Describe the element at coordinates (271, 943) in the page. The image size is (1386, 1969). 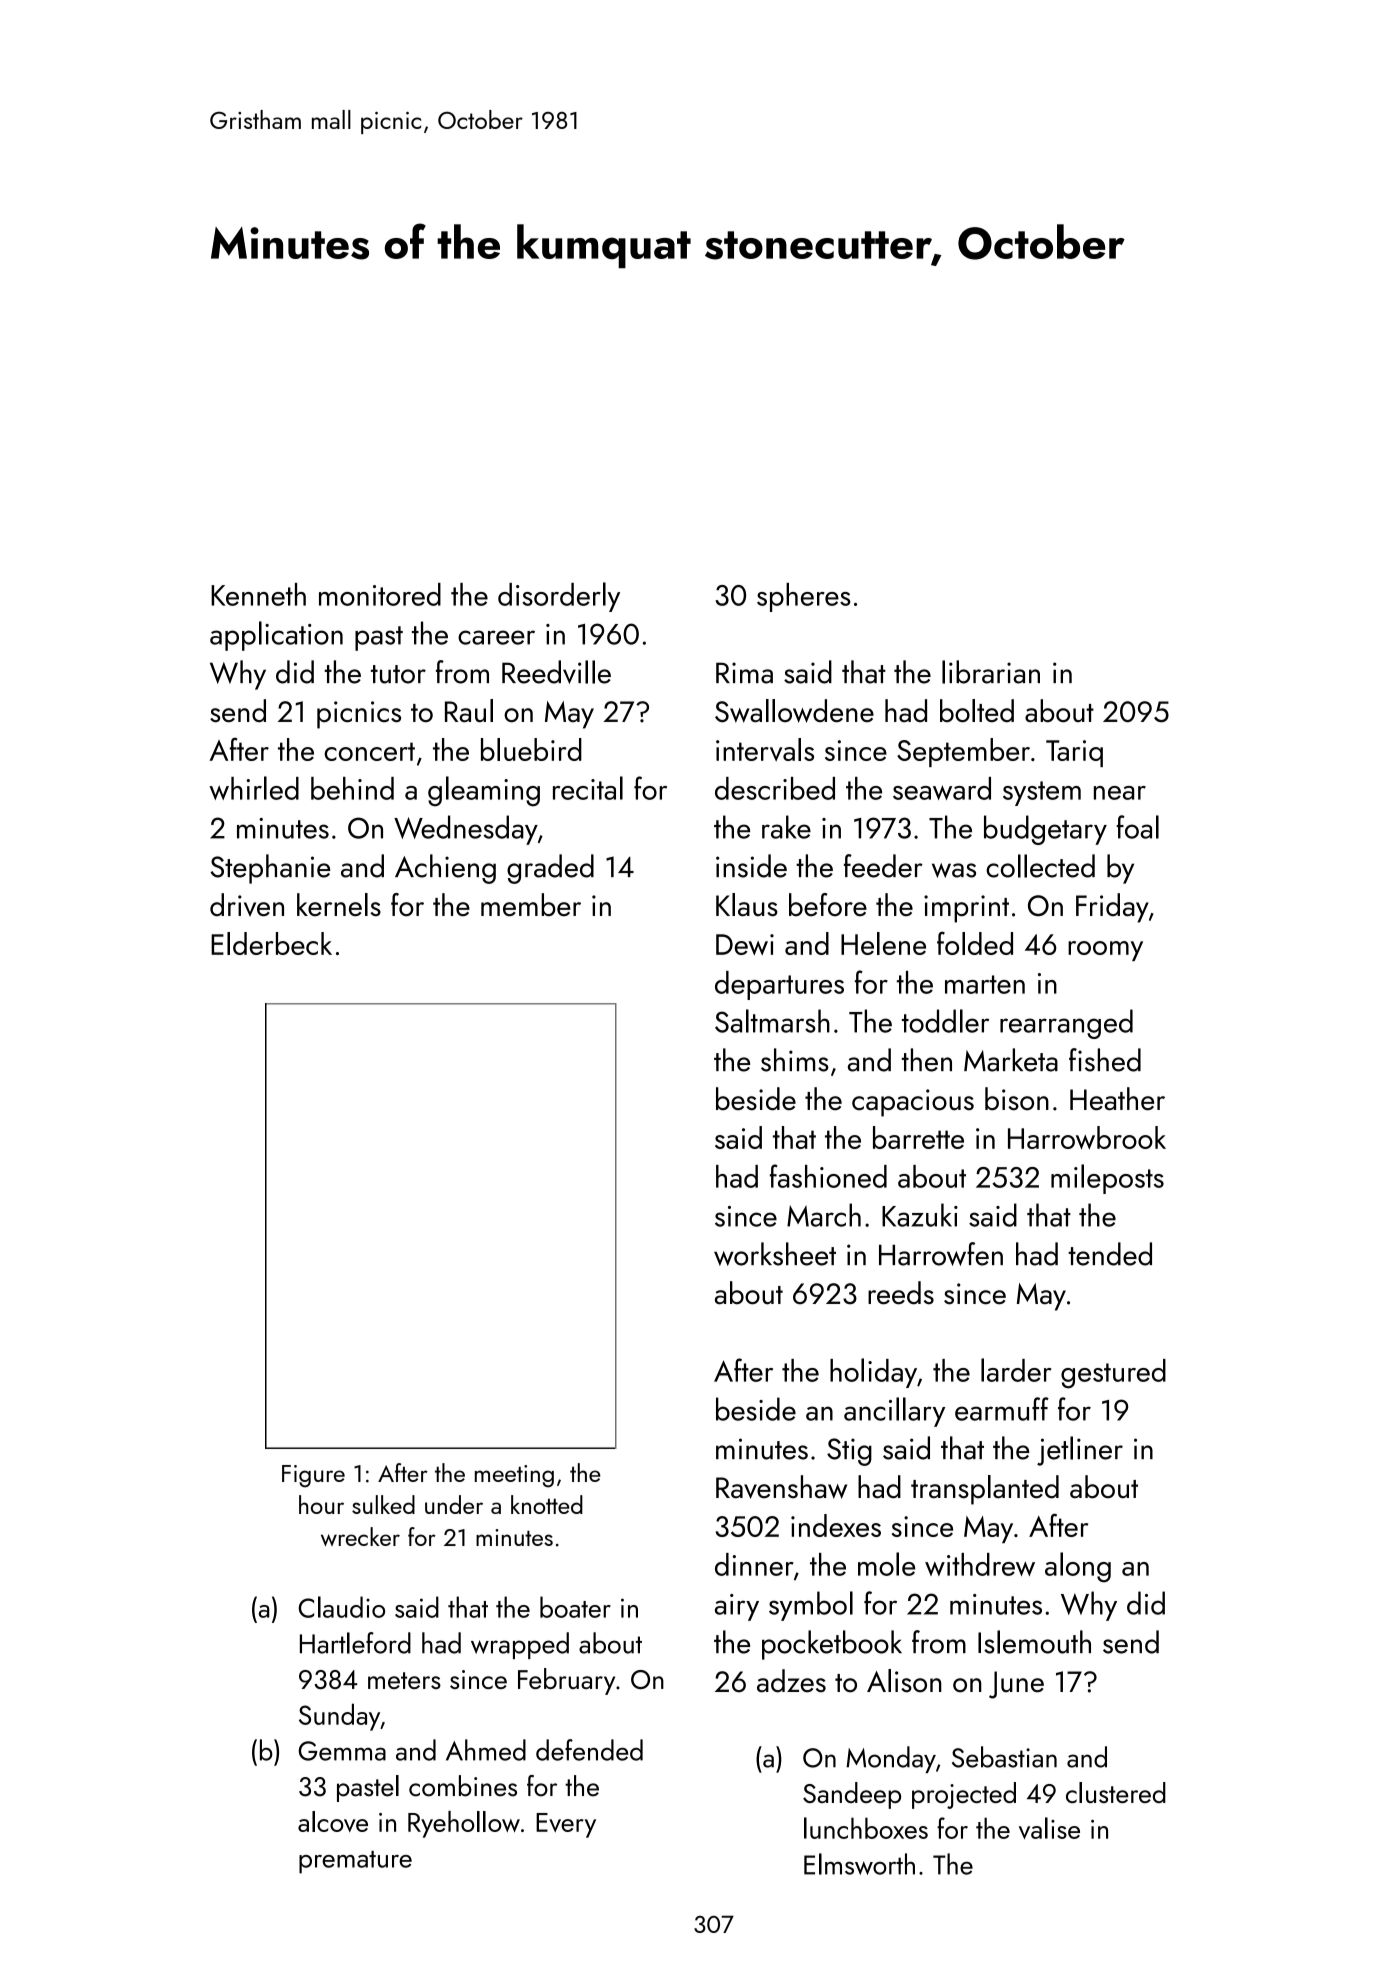
I see `Elderbeck` at that location.
